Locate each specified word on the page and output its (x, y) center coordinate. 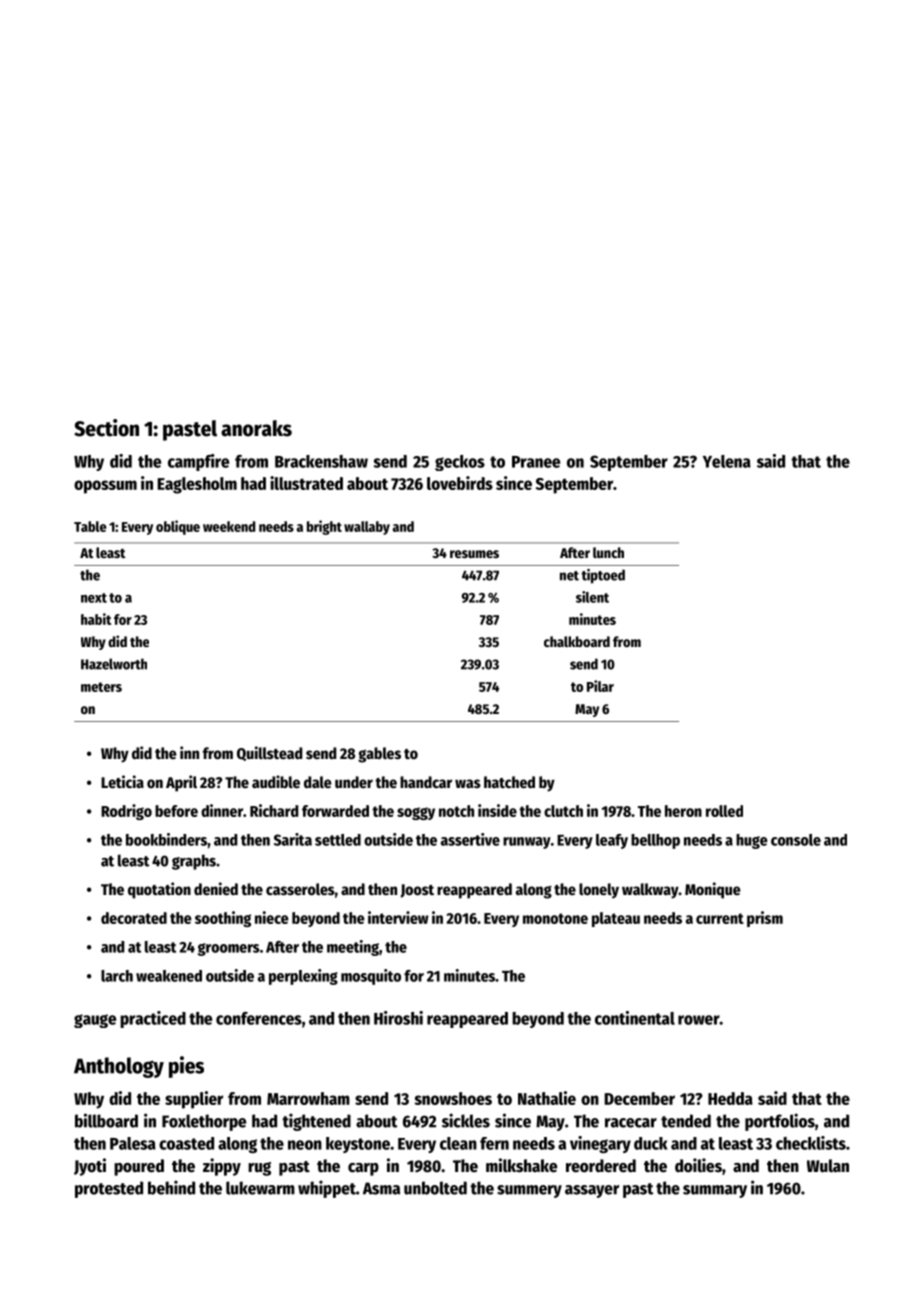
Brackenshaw (321, 461)
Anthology (119, 1067)
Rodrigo (126, 812)
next (94, 598)
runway (527, 843)
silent (592, 597)
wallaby (367, 528)
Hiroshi (398, 1018)
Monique (713, 890)
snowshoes (453, 1098)
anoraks (256, 428)
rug (259, 1169)
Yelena (727, 461)
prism (765, 919)
